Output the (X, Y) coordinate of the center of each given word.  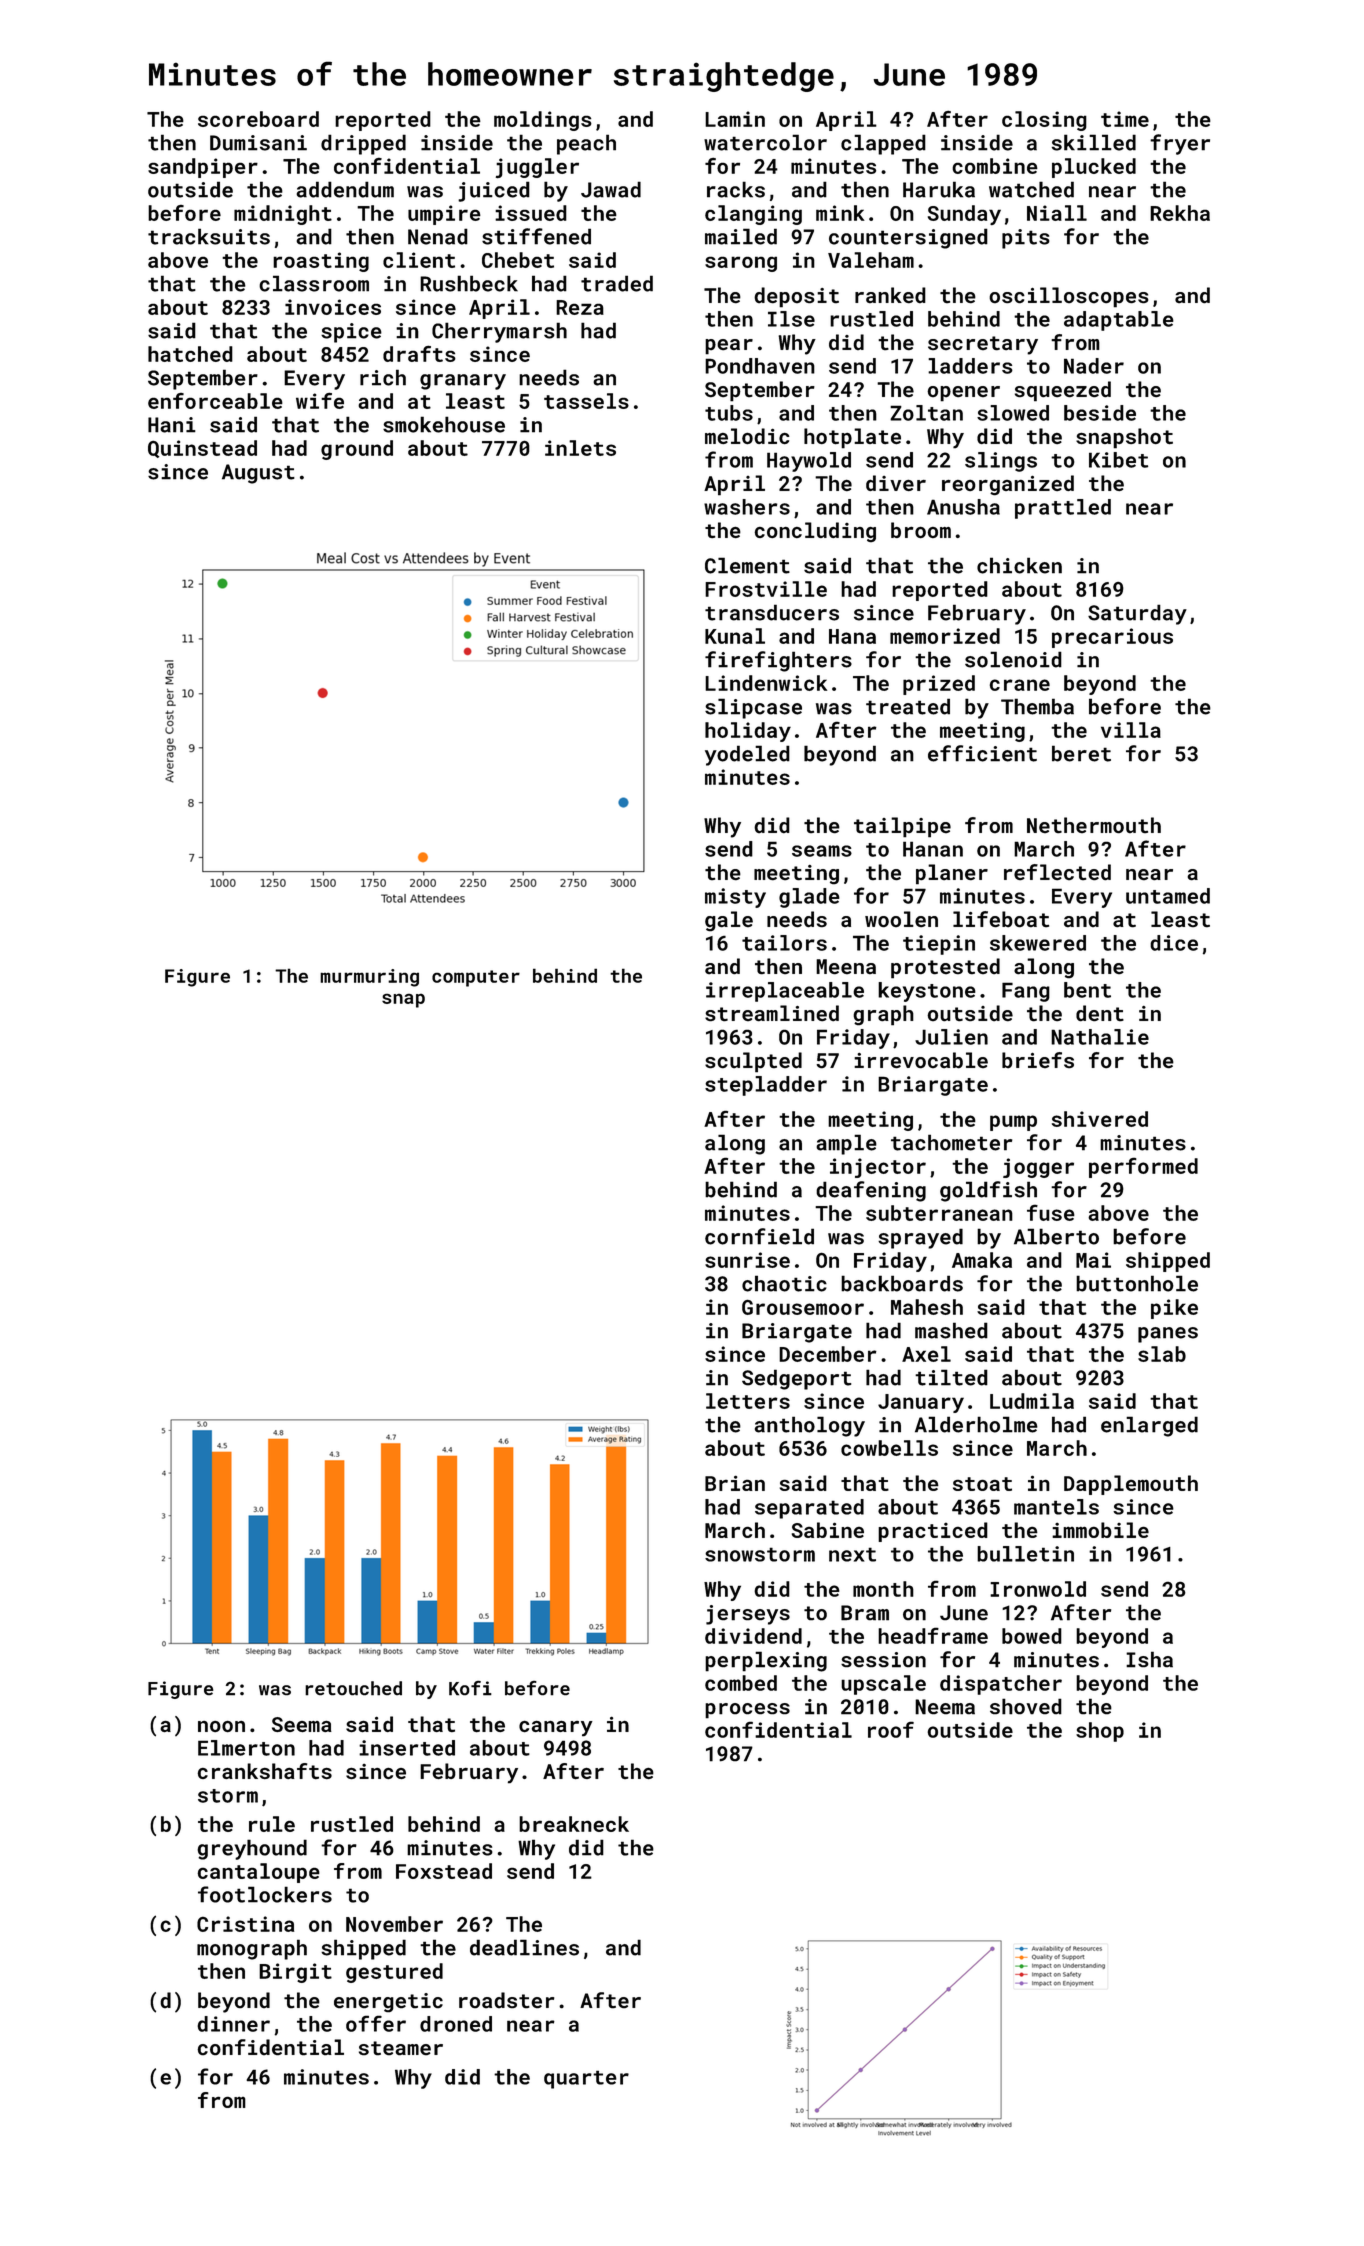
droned (456, 2024)
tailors (784, 943)
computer (476, 978)
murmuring (369, 978)
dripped (363, 144)
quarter (586, 2079)
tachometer (951, 1142)
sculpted (753, 1062)
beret (1081, 753)
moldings (543, 121)
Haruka (939, 189)
